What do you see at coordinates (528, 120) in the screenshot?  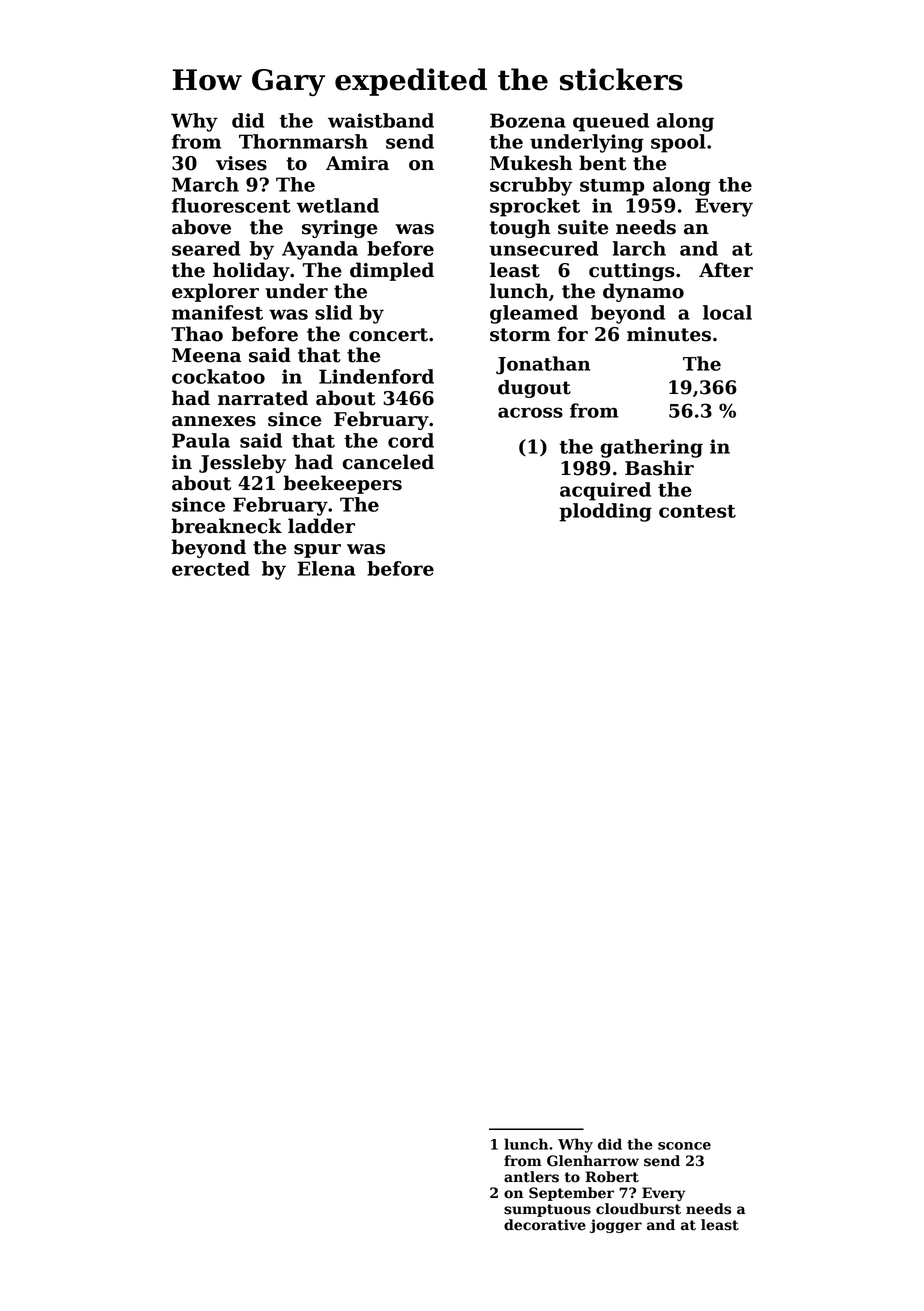 I see `Bozena` at bounding box center [528, 120].
